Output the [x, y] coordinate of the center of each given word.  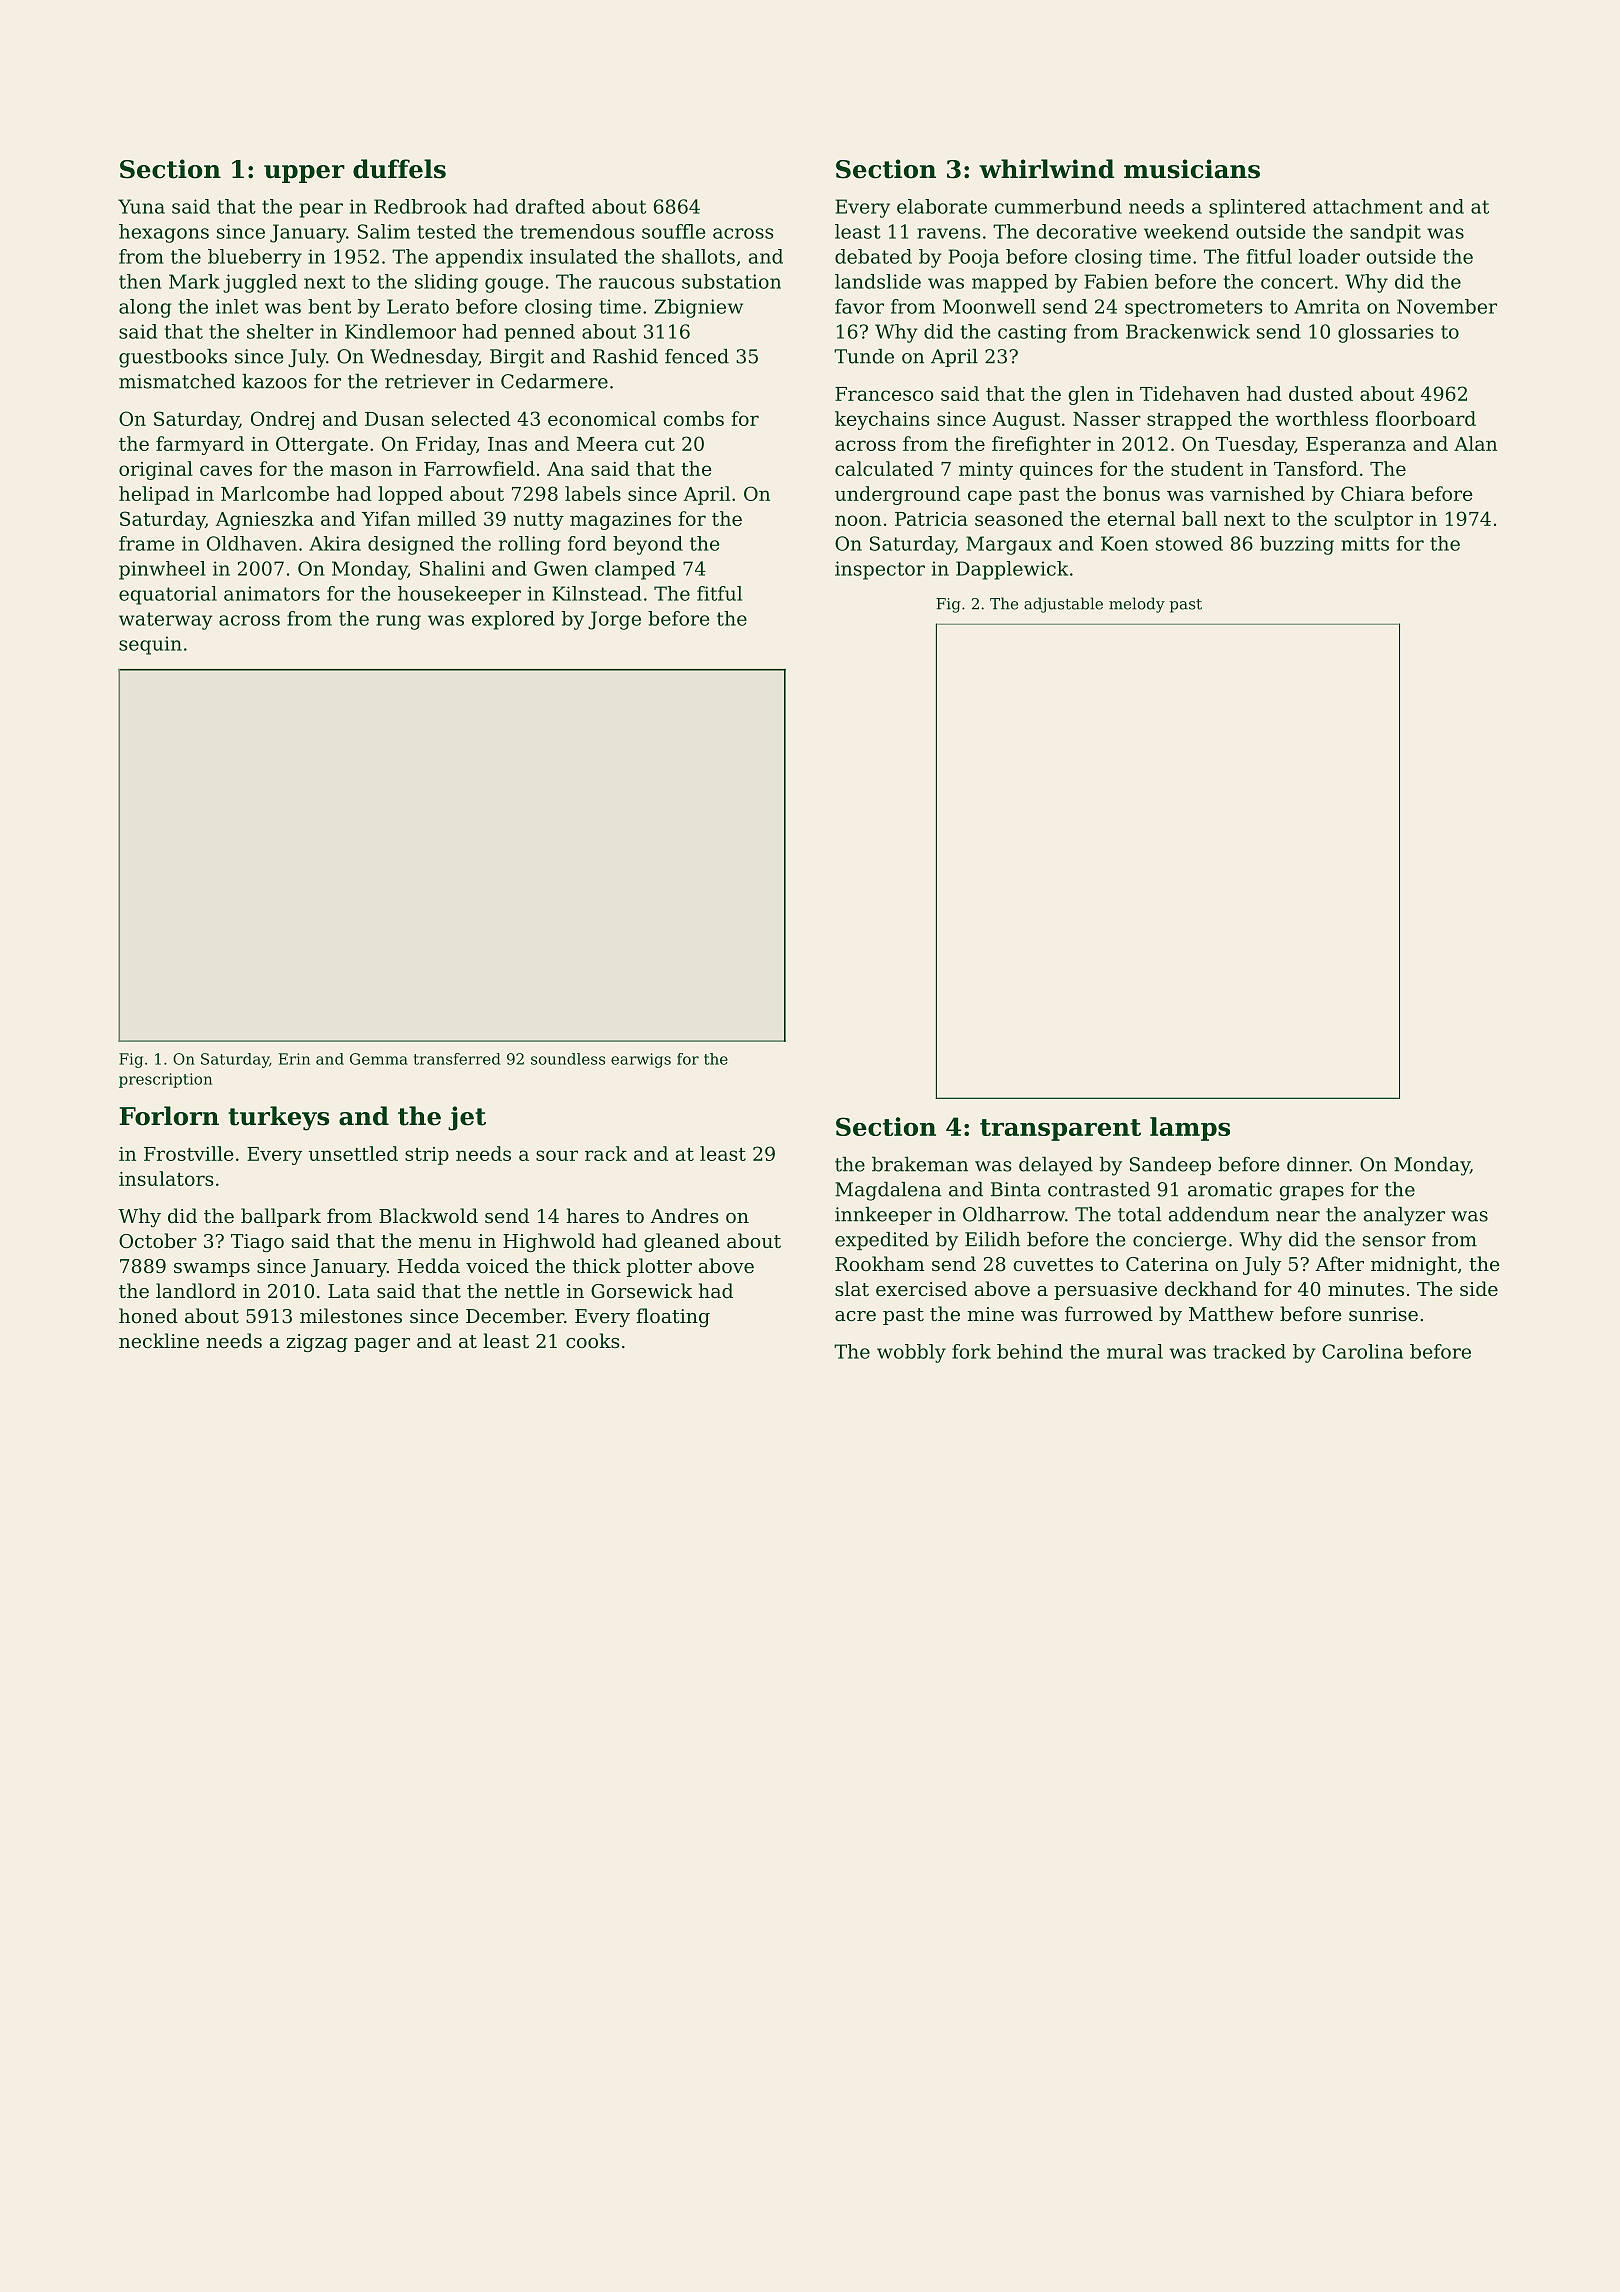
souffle [673, 231]
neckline [159, 1340]
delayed [1056, 1166]
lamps [1190, 1129]
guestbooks [173, 358]
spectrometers [1193, 308]
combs [693, 418]
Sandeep [1170, 1166]
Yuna [141, 206]
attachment [1368, 206]
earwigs [641, 1060]
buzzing [1297, 545]
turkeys [278, 1118]
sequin [150, 645]
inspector [880, 570]
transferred [457, 1059]
